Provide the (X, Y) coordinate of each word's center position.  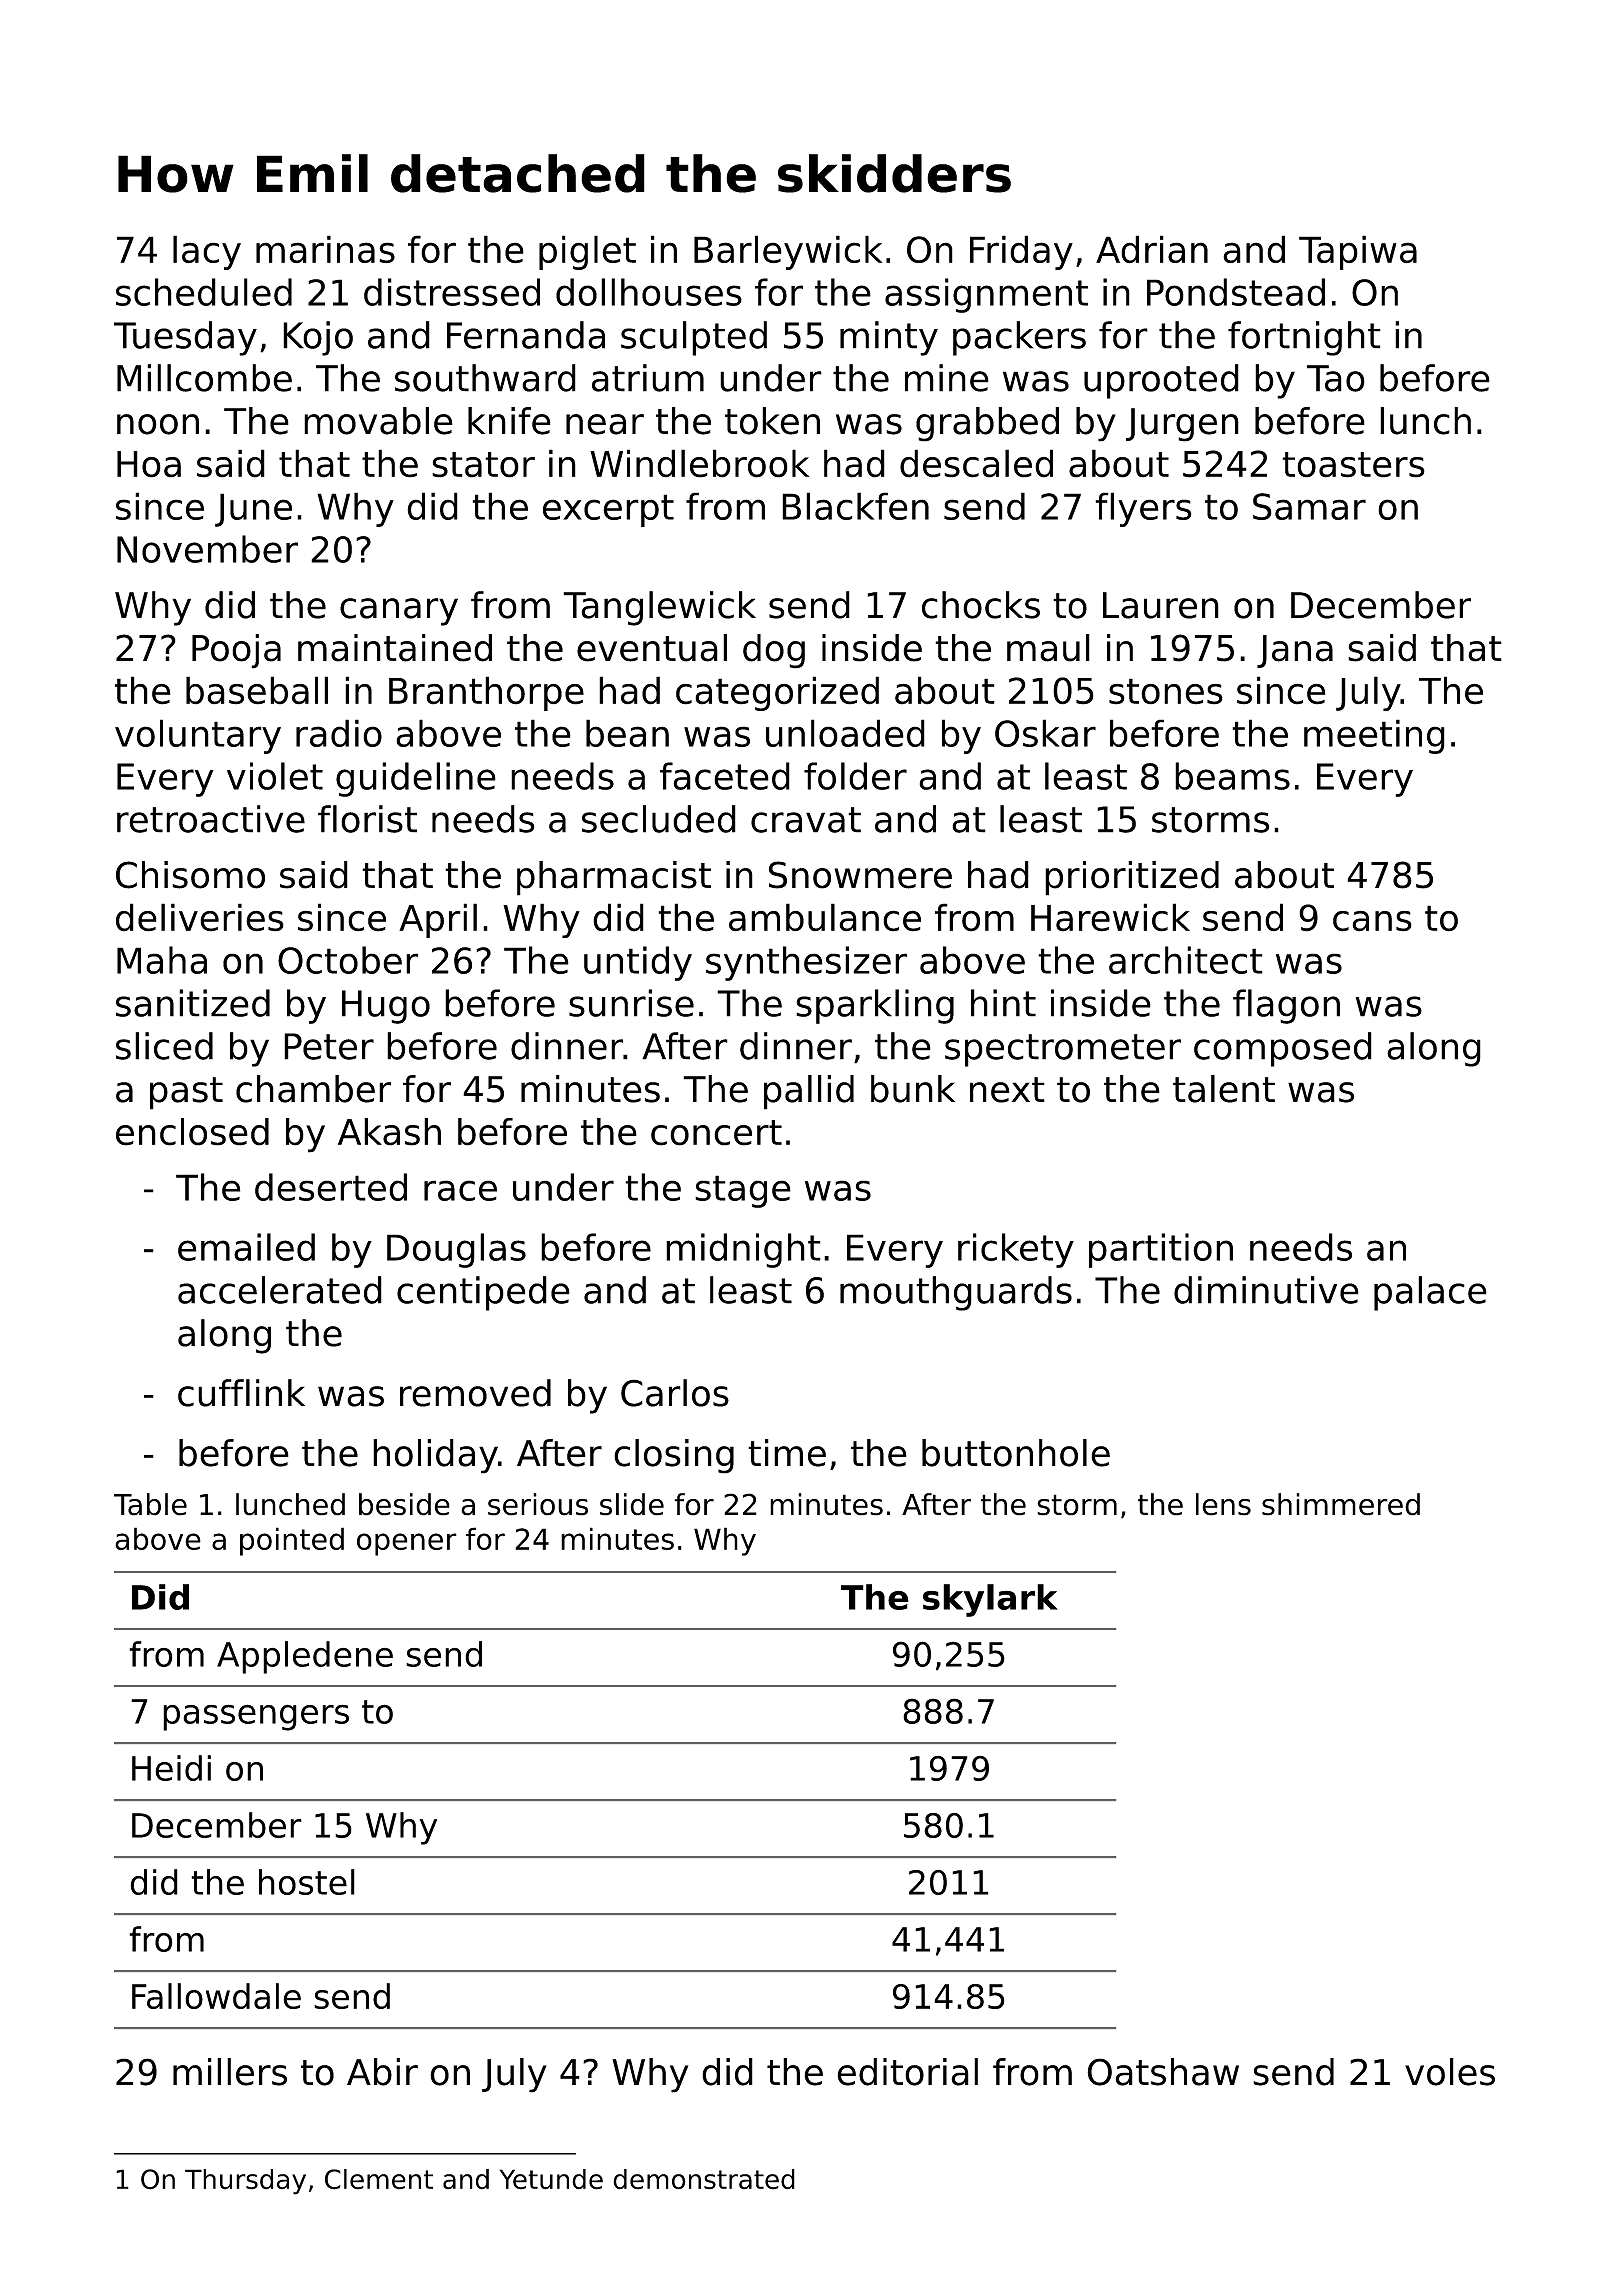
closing (674, 1456)
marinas (325, 249)
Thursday (245, 2182)
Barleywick (788, 252)
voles (1450, 2072)
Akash (389, 1132)
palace (1430, 1293)
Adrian (1152, 249)
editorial (907, 2072)
